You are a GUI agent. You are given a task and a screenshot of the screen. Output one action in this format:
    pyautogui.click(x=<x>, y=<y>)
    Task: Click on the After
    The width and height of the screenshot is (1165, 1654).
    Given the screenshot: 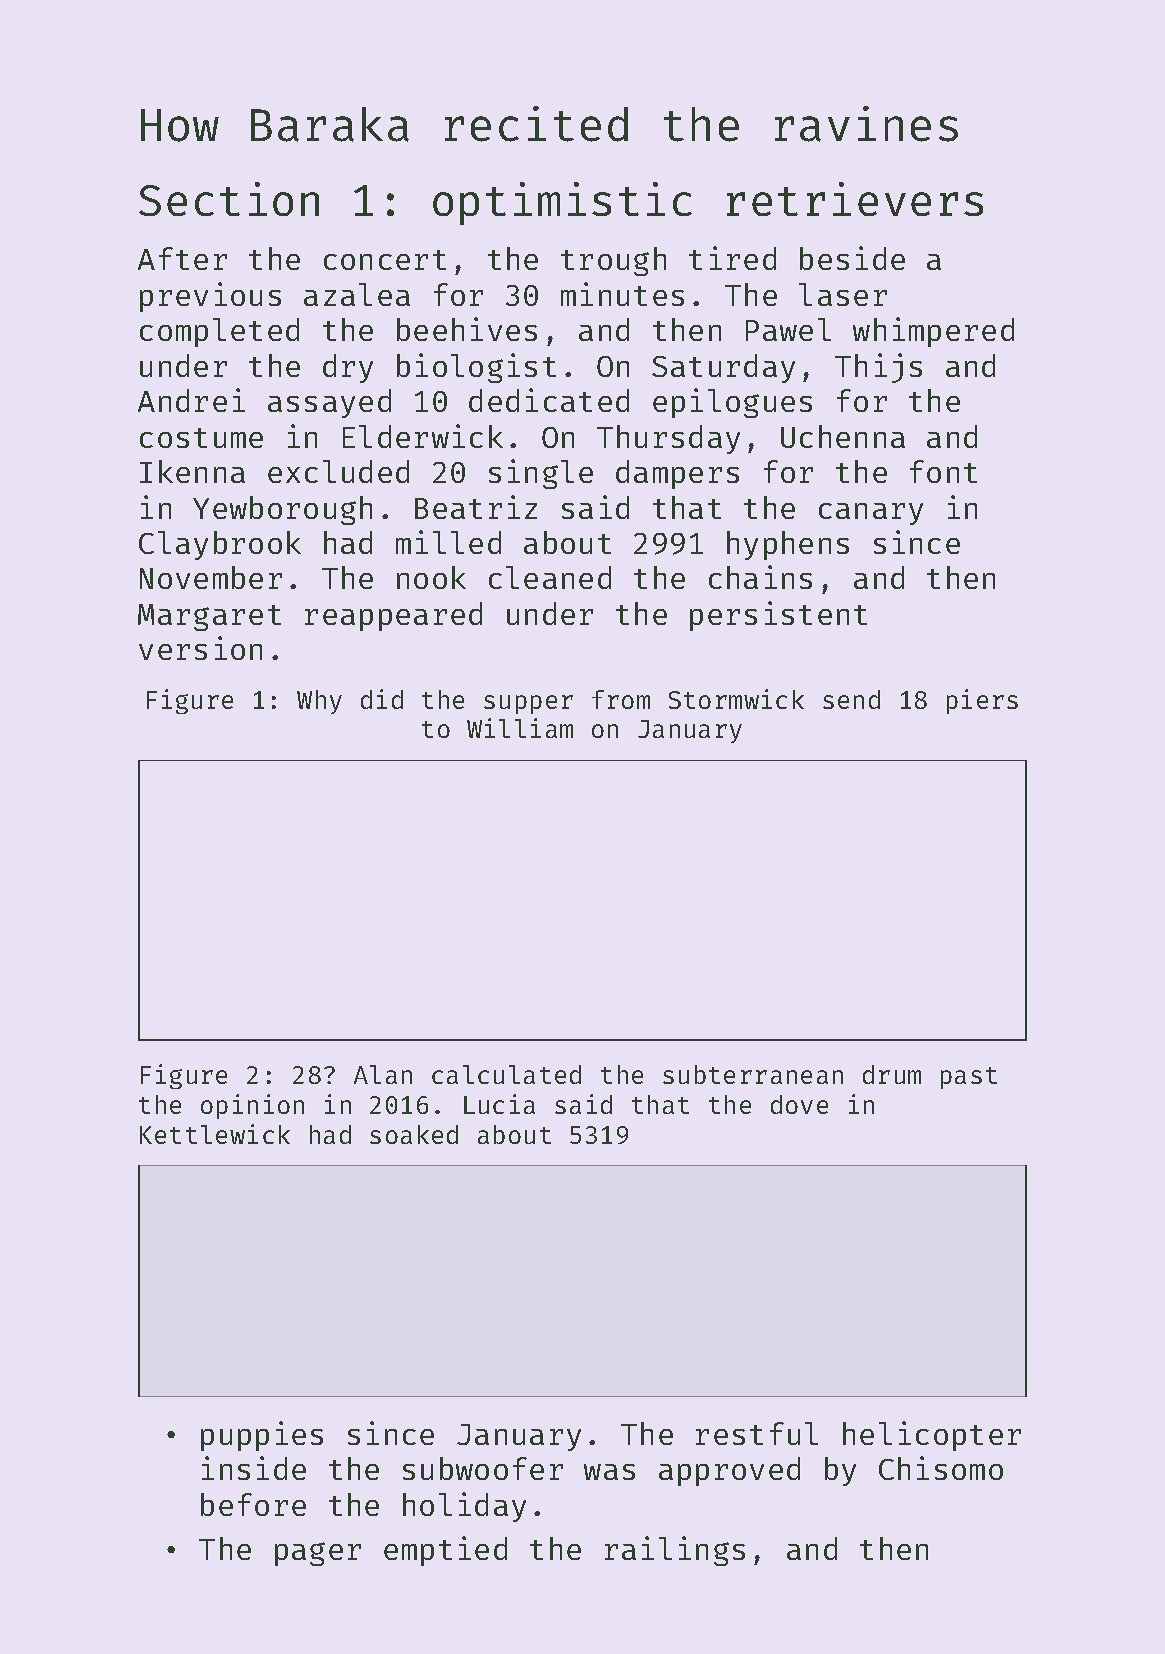 What is the action you would take?
    pyautogui.click(x=182, y=258)
